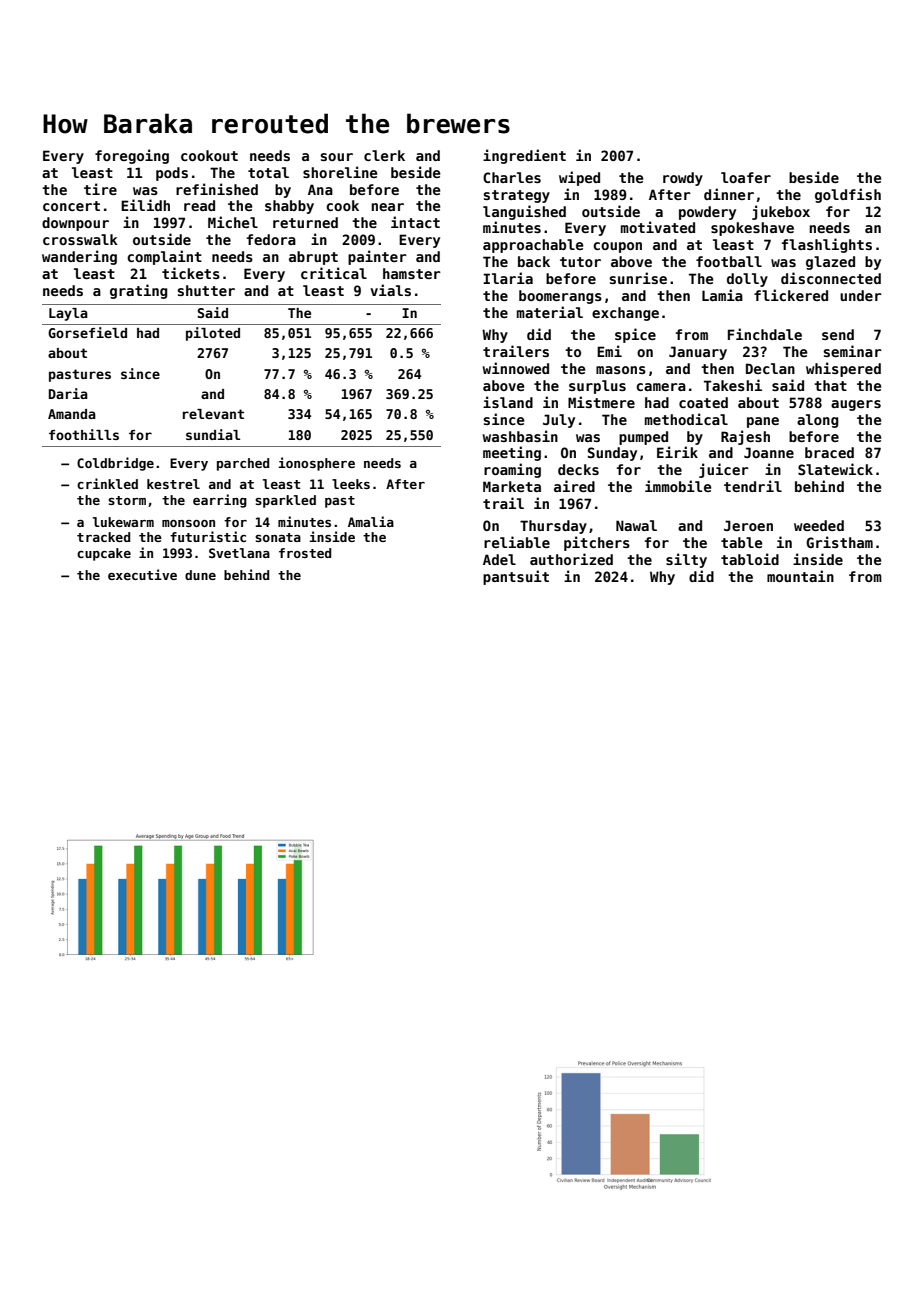 Image resolution: width=924 pixels, height=1308 pixels. I want to click on foregoing, so click(132, 156).
